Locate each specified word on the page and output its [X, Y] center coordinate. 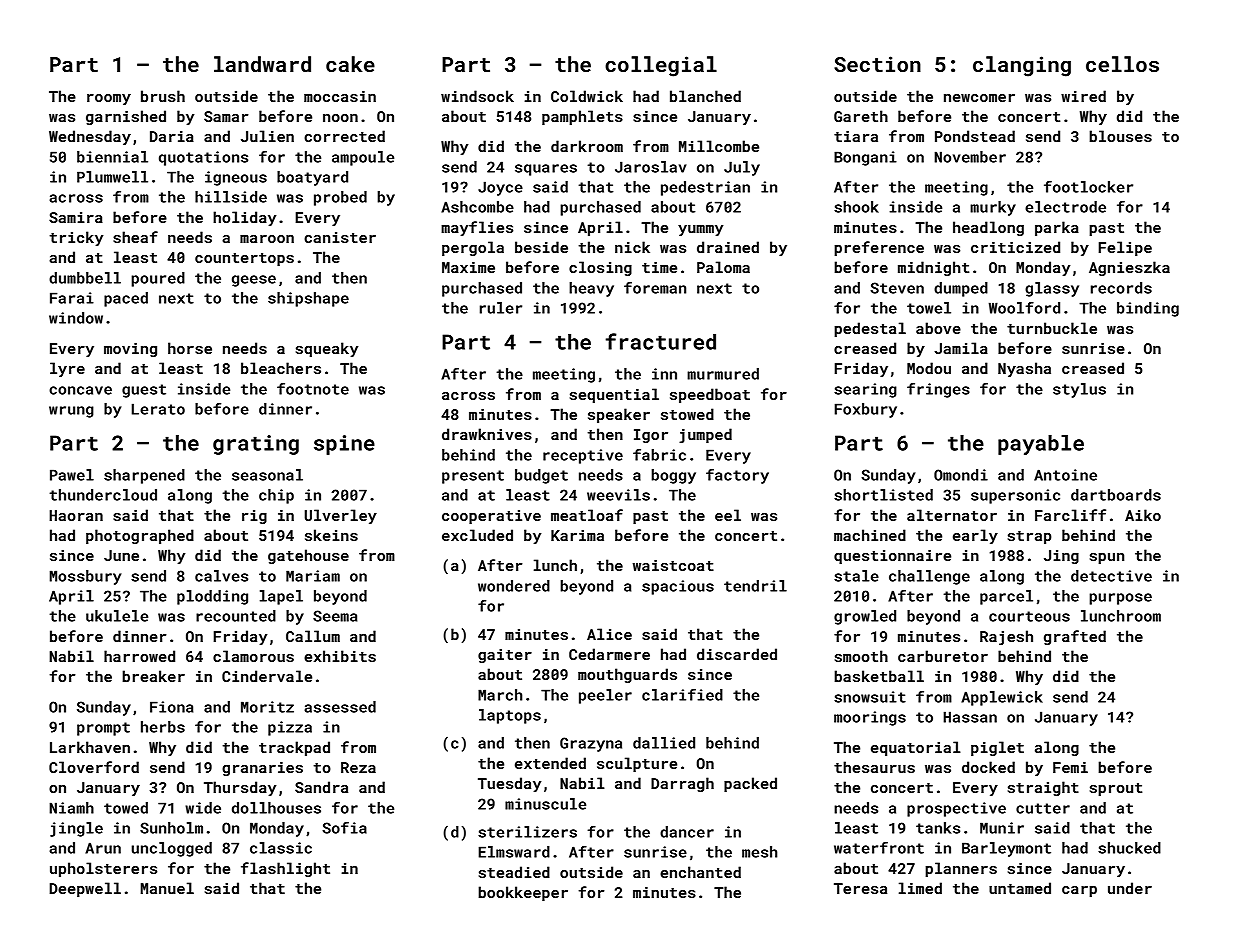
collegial [661, 66]
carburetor [943, 656]
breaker [153, 676]
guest [144, 391]
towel [929, 308]
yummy [700, 230]
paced [126, 299]
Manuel [167, 888]
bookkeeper [523, 893]
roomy [109, 99]
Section [877, 64]
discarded [737, 654]
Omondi [961, 475]
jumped [705, 435]
